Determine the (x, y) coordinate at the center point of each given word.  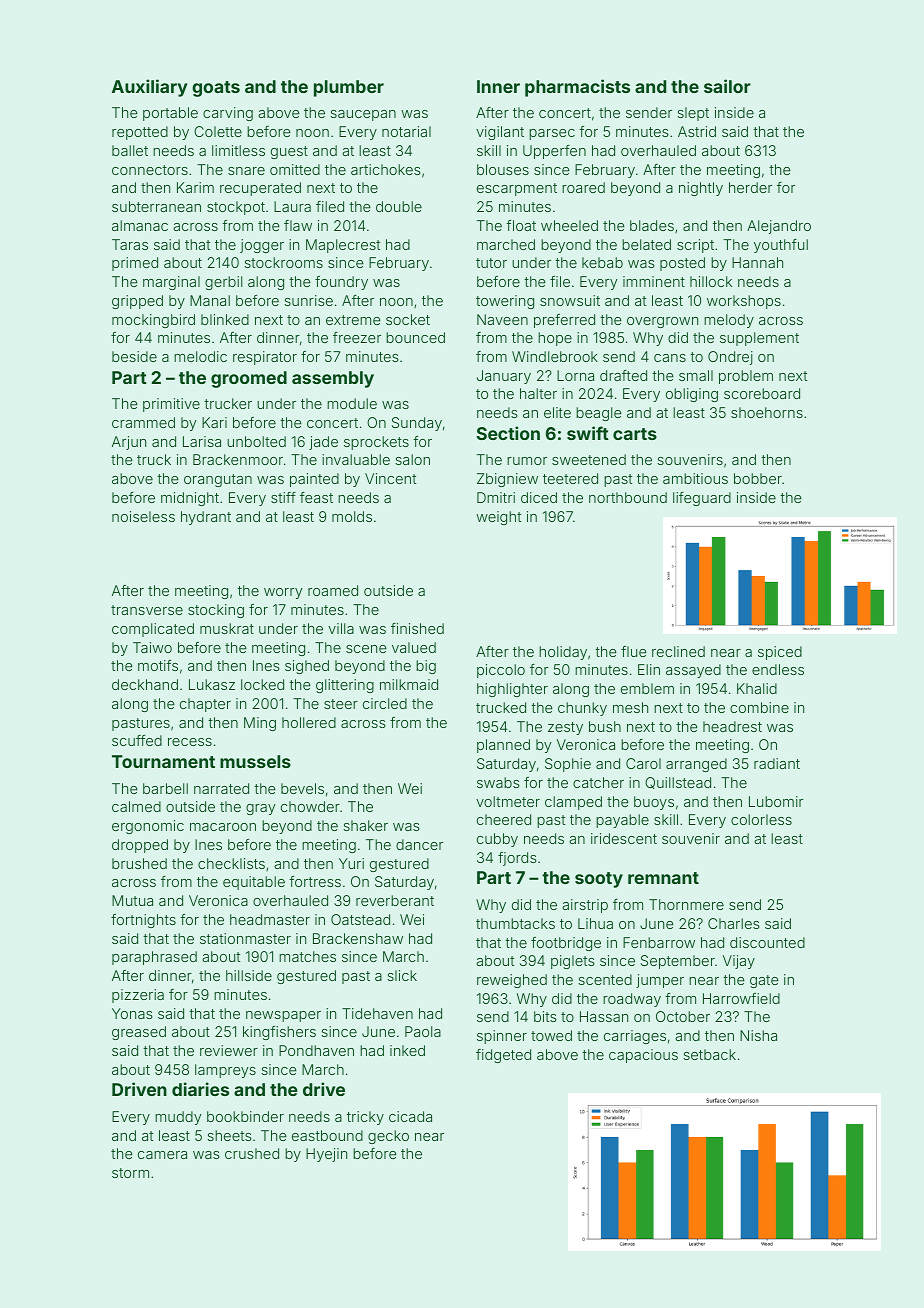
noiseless (143, 516)
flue (634, 651)
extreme (353, 320)
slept (693, 114)
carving (228, 114)
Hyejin (326, 1155)
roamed (333, 590)
